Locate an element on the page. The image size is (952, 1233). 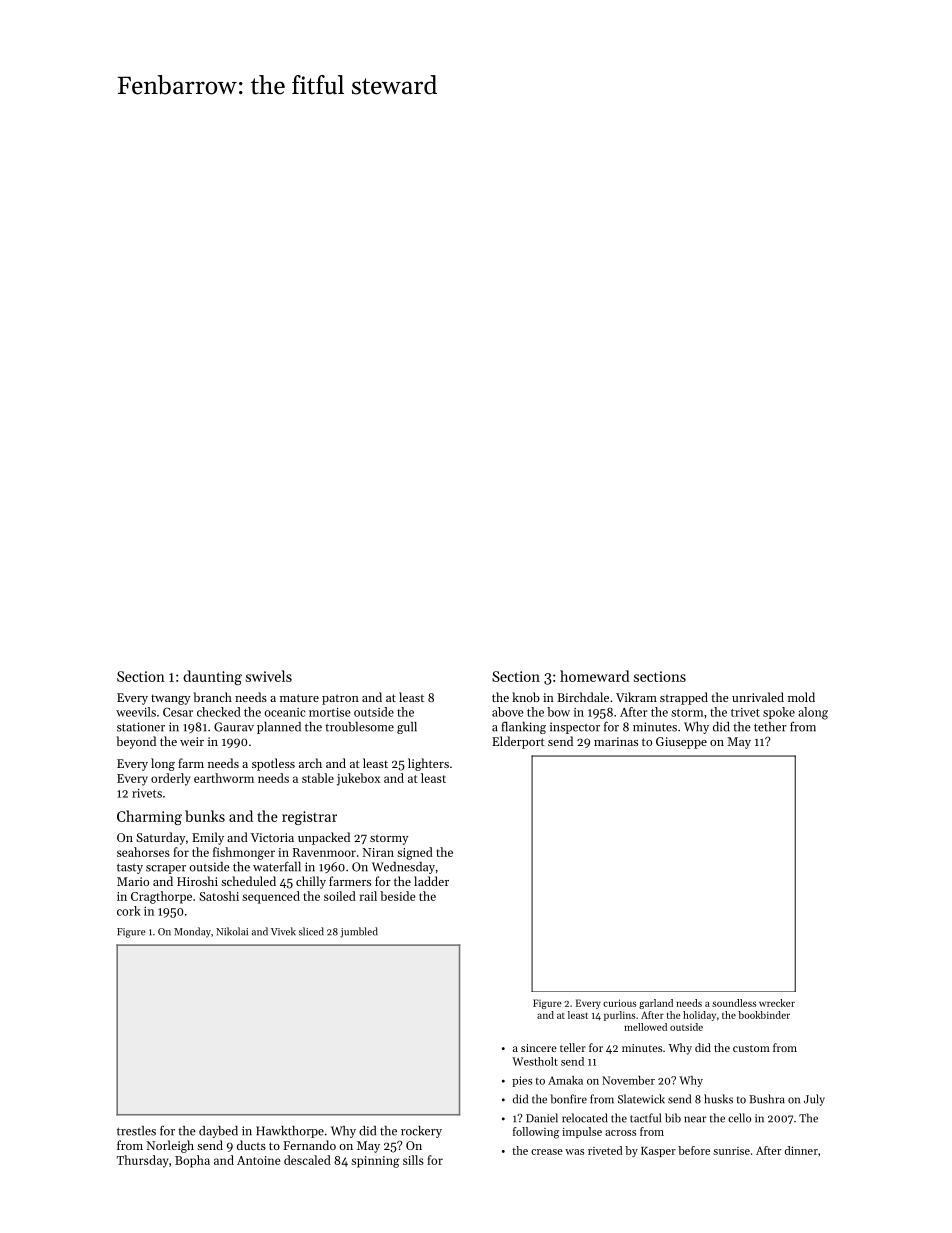
Elderport is located at coordinates (518, 742).
